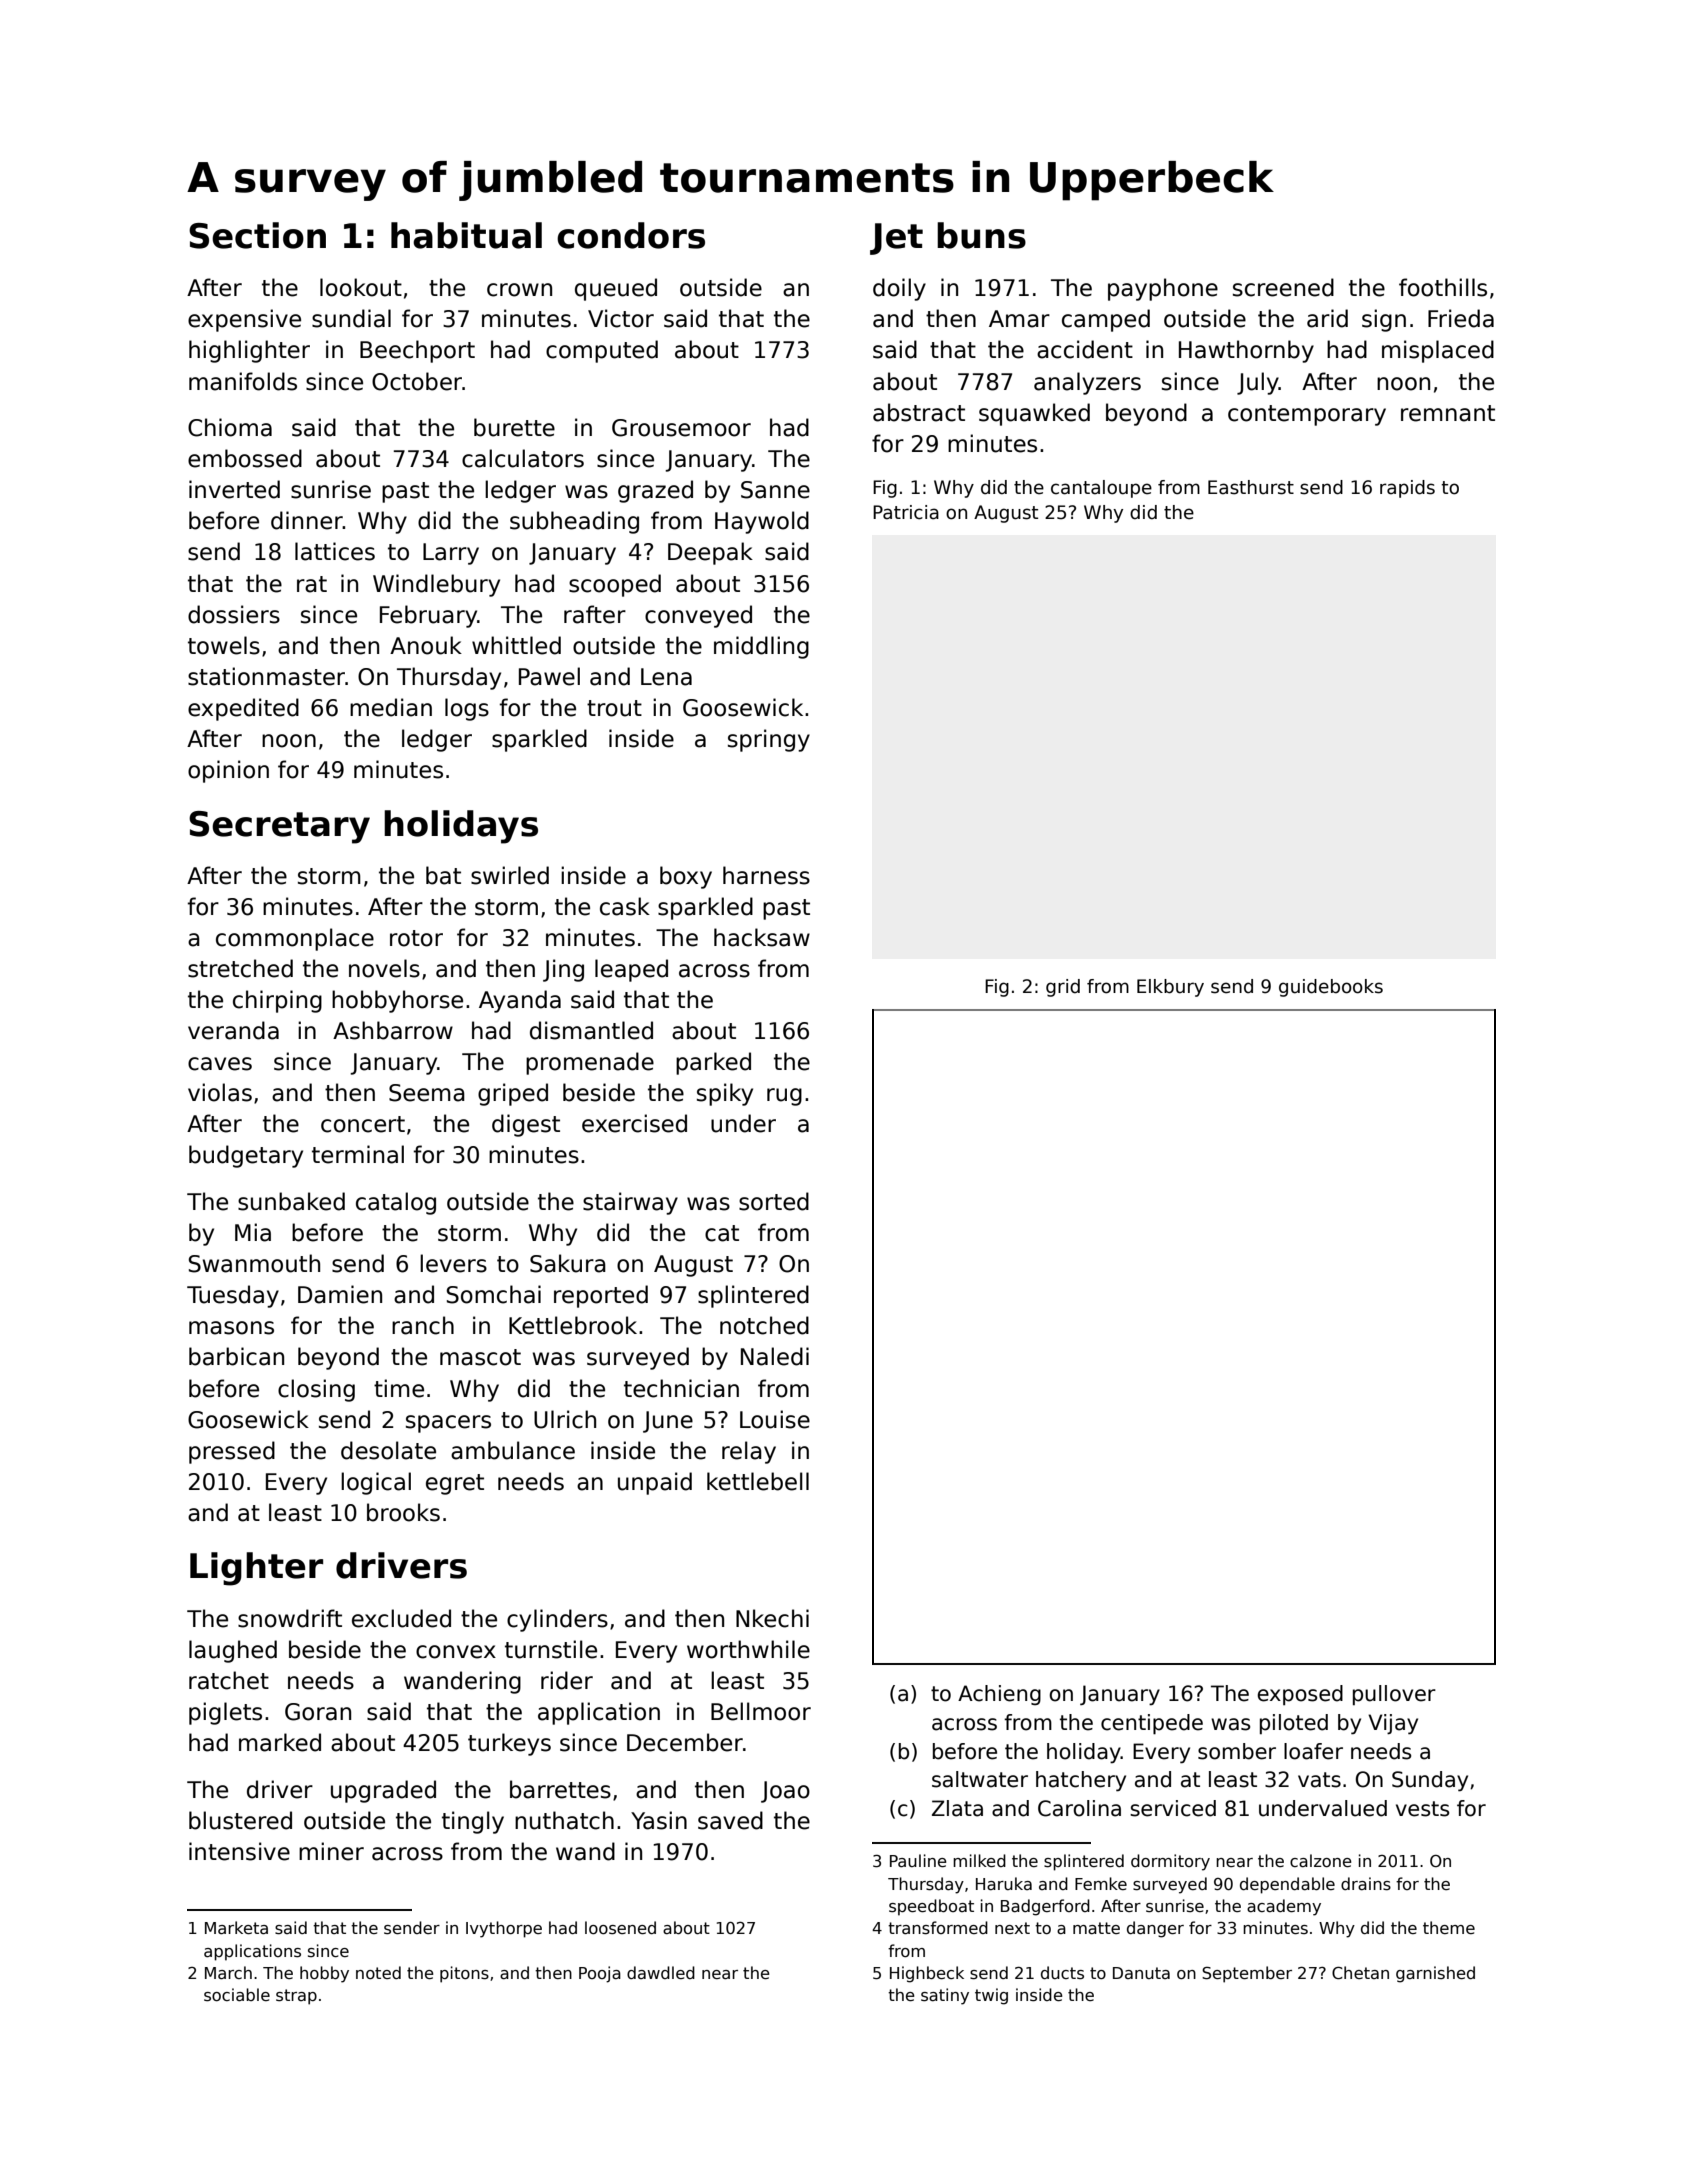 The image size is (1683, 2178). Describe the element at coordinates (1443, 287) in the screenshot. I see `foothills` at that location.
